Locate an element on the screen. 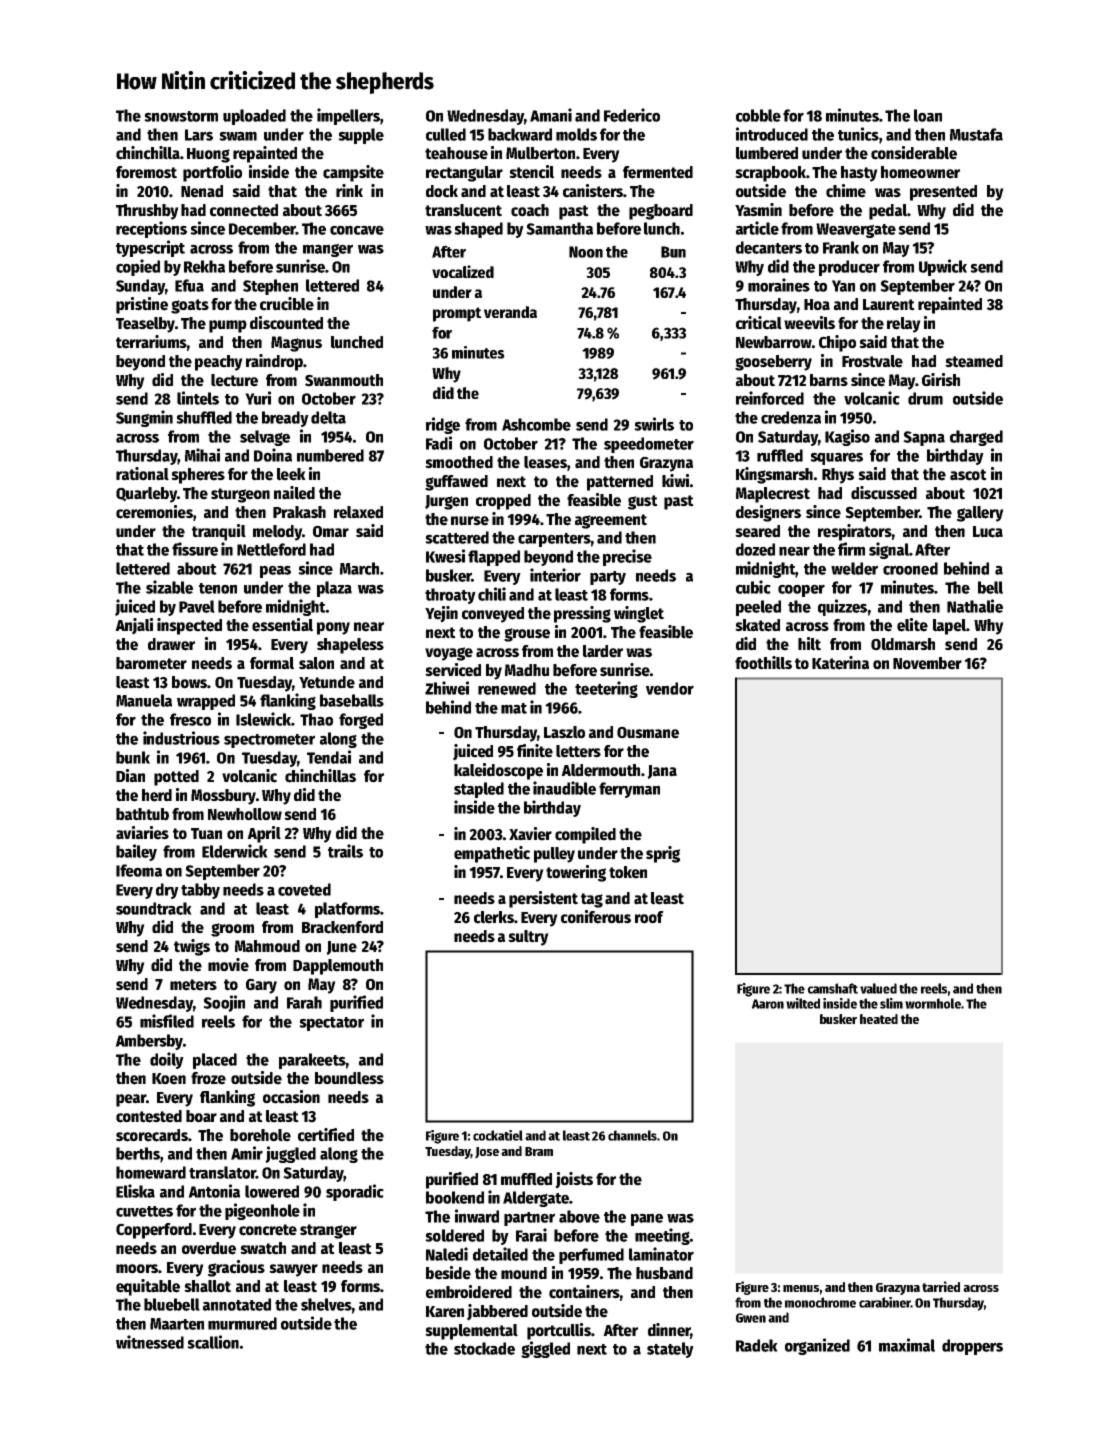  vendor is located at coordinates (670, 688).
